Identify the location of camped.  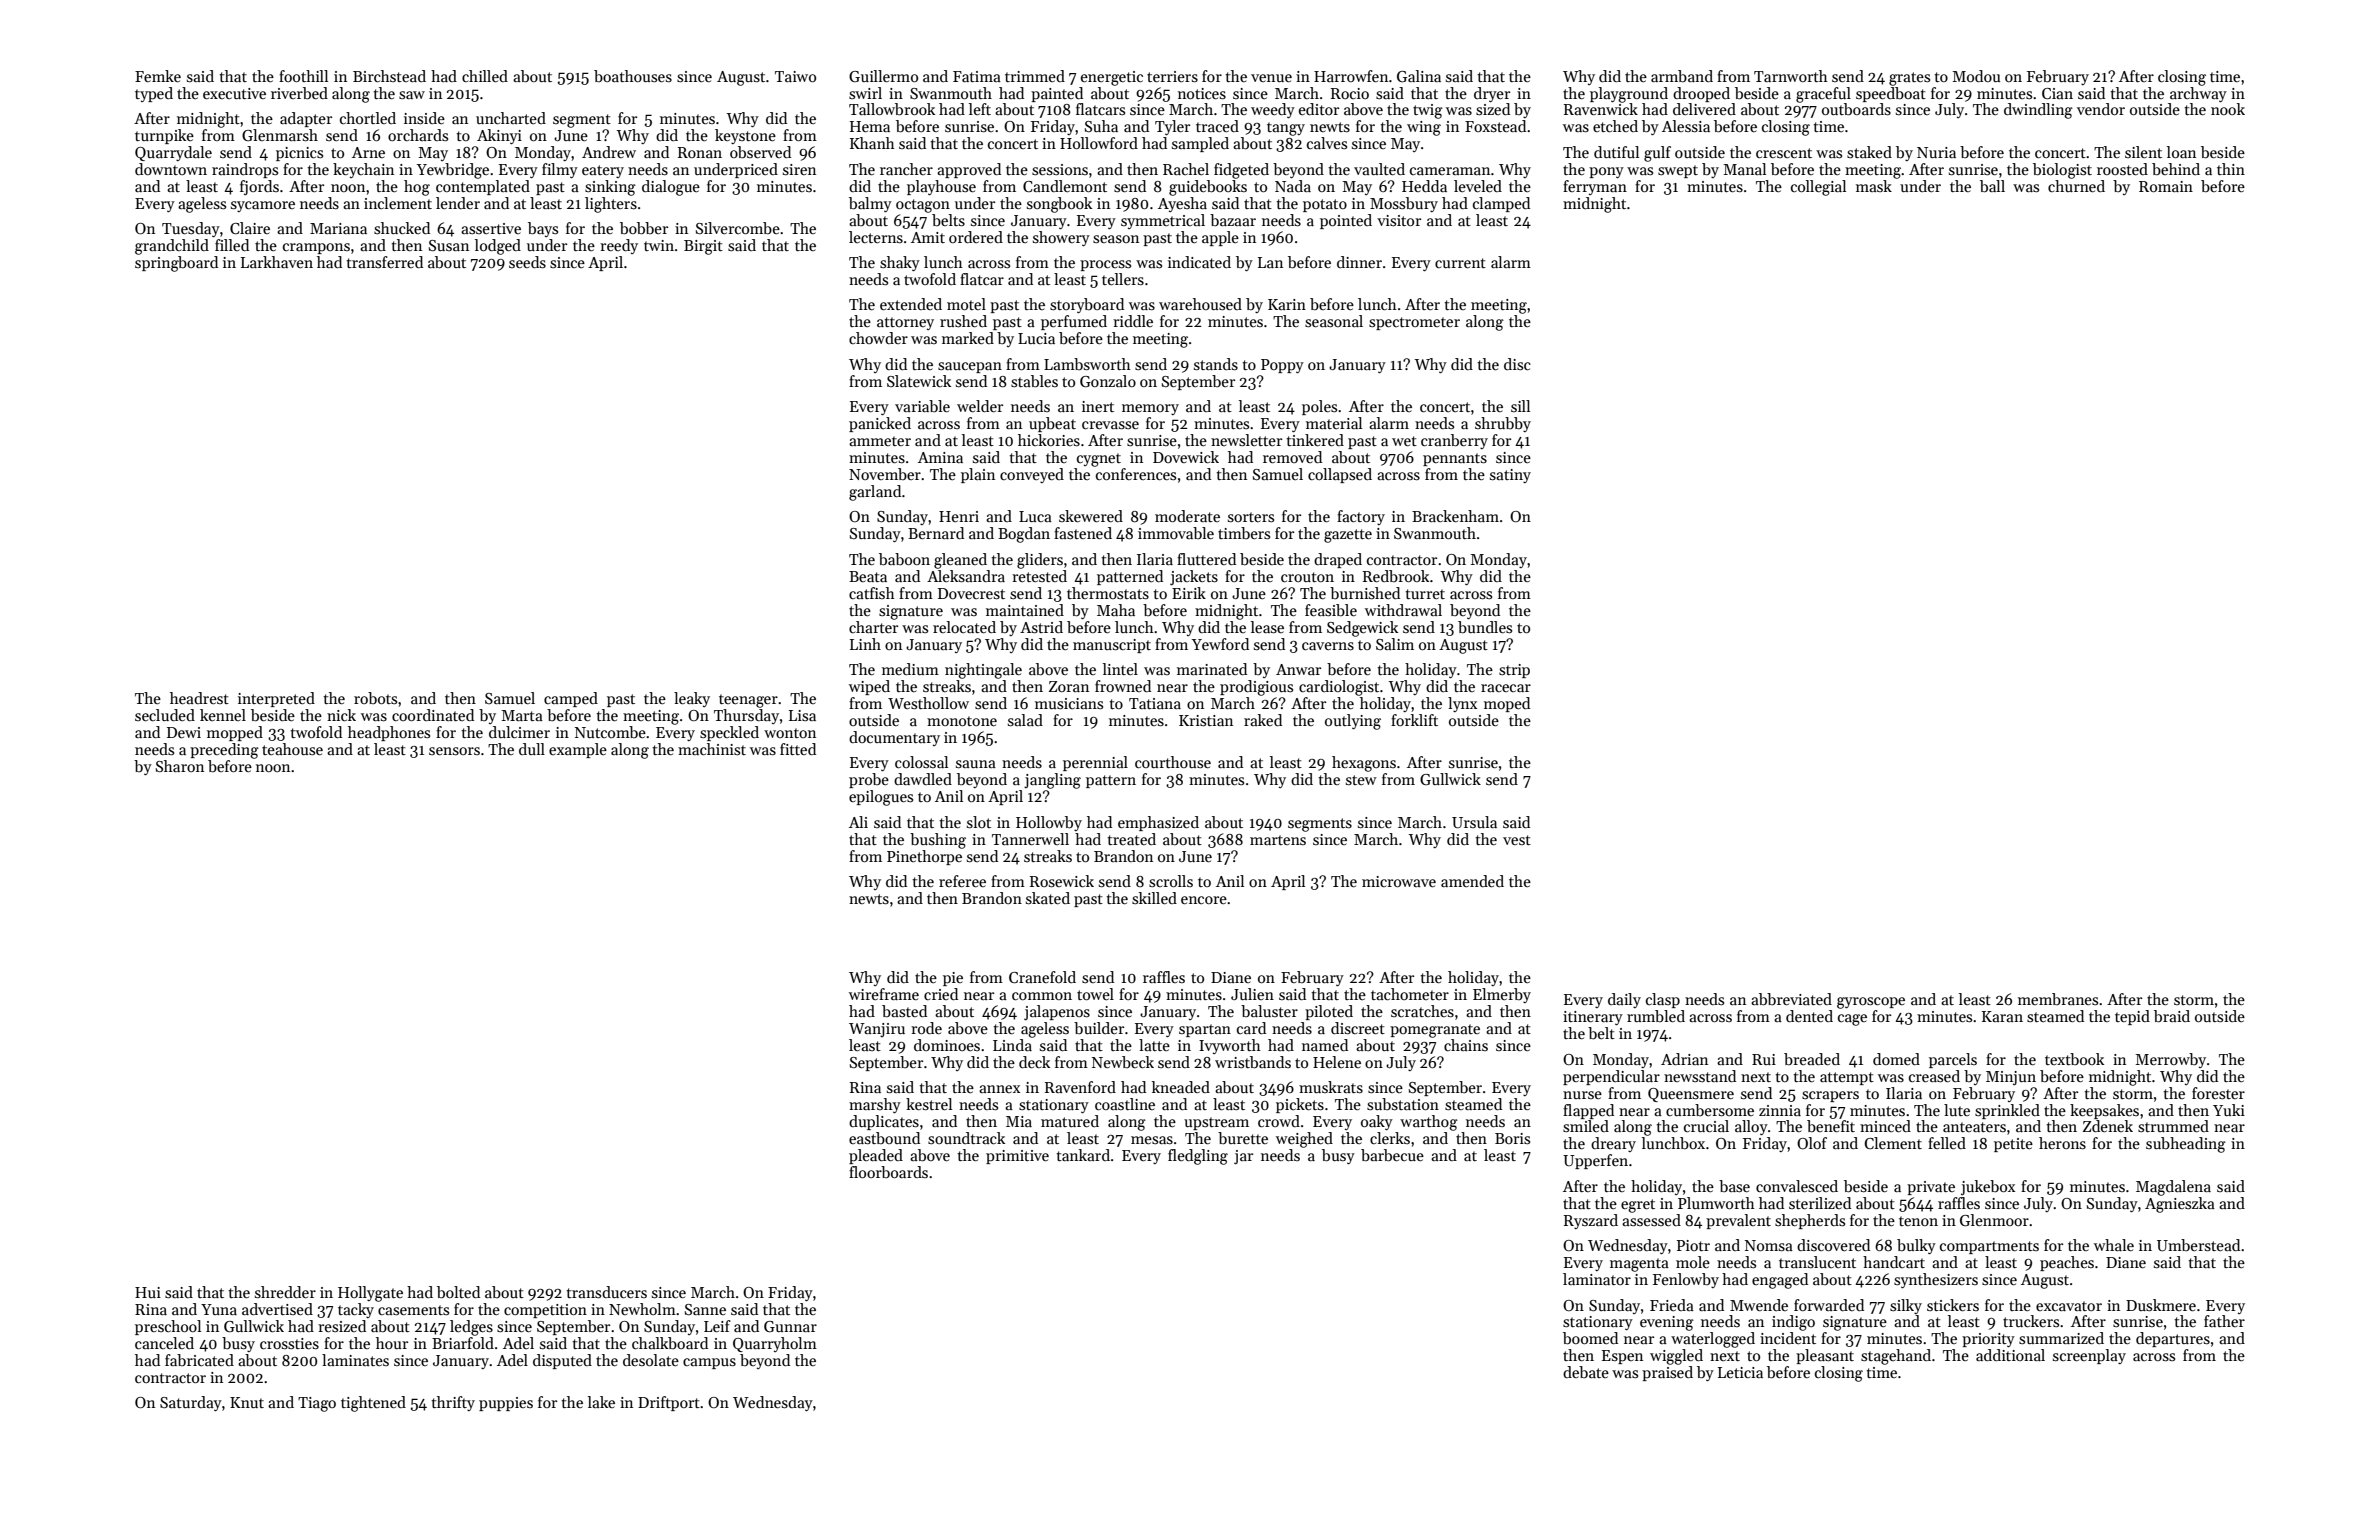
(571, 699).
